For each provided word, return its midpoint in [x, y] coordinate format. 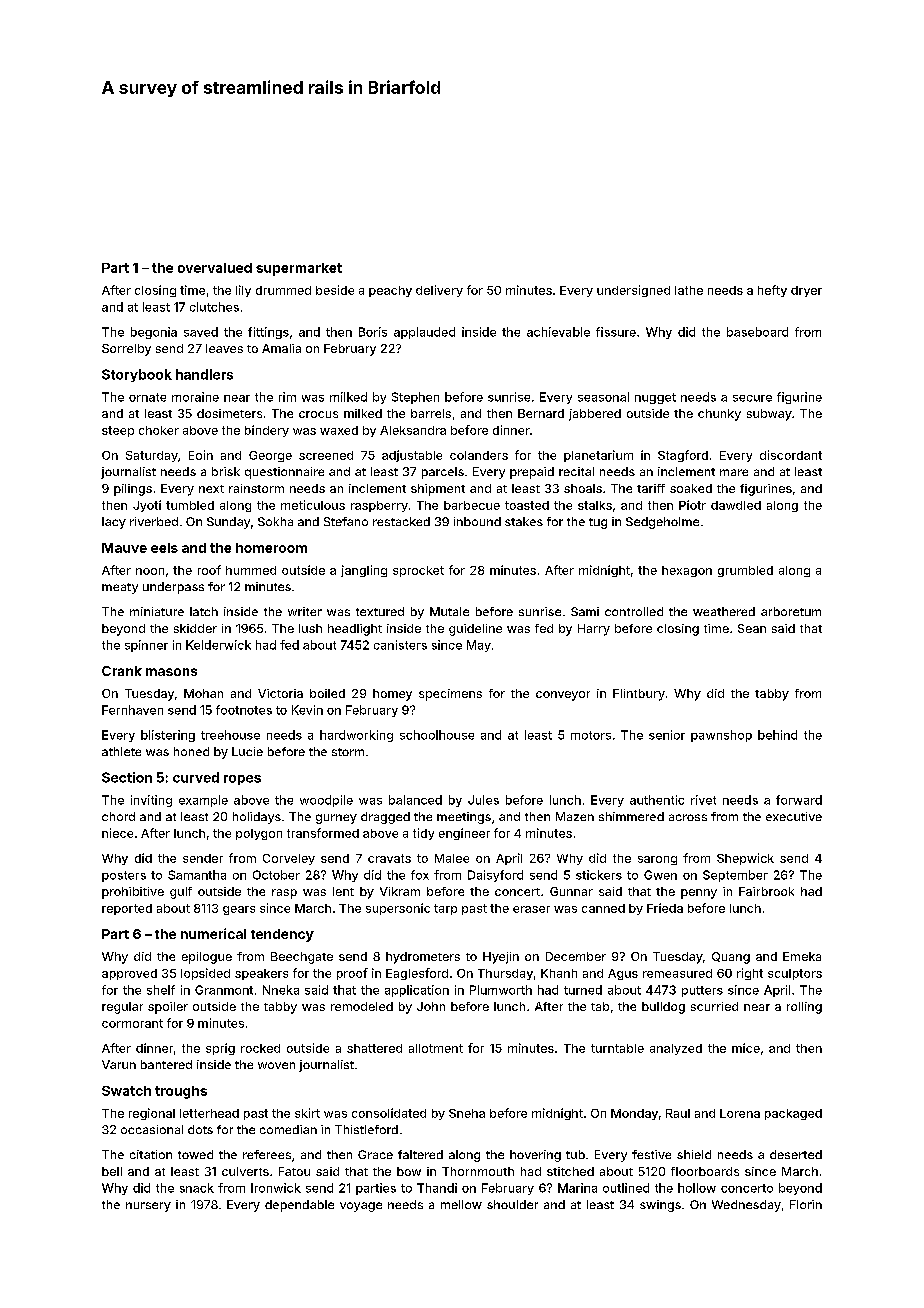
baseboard [757, 332]
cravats [389, 858]
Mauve [124, 548]
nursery [148, 1207]
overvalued [215, 268]
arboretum [791, 611]
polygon [259, 834]
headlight [355, 630]
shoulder [512, 1204]
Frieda [665, 908]
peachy [390, 291]
